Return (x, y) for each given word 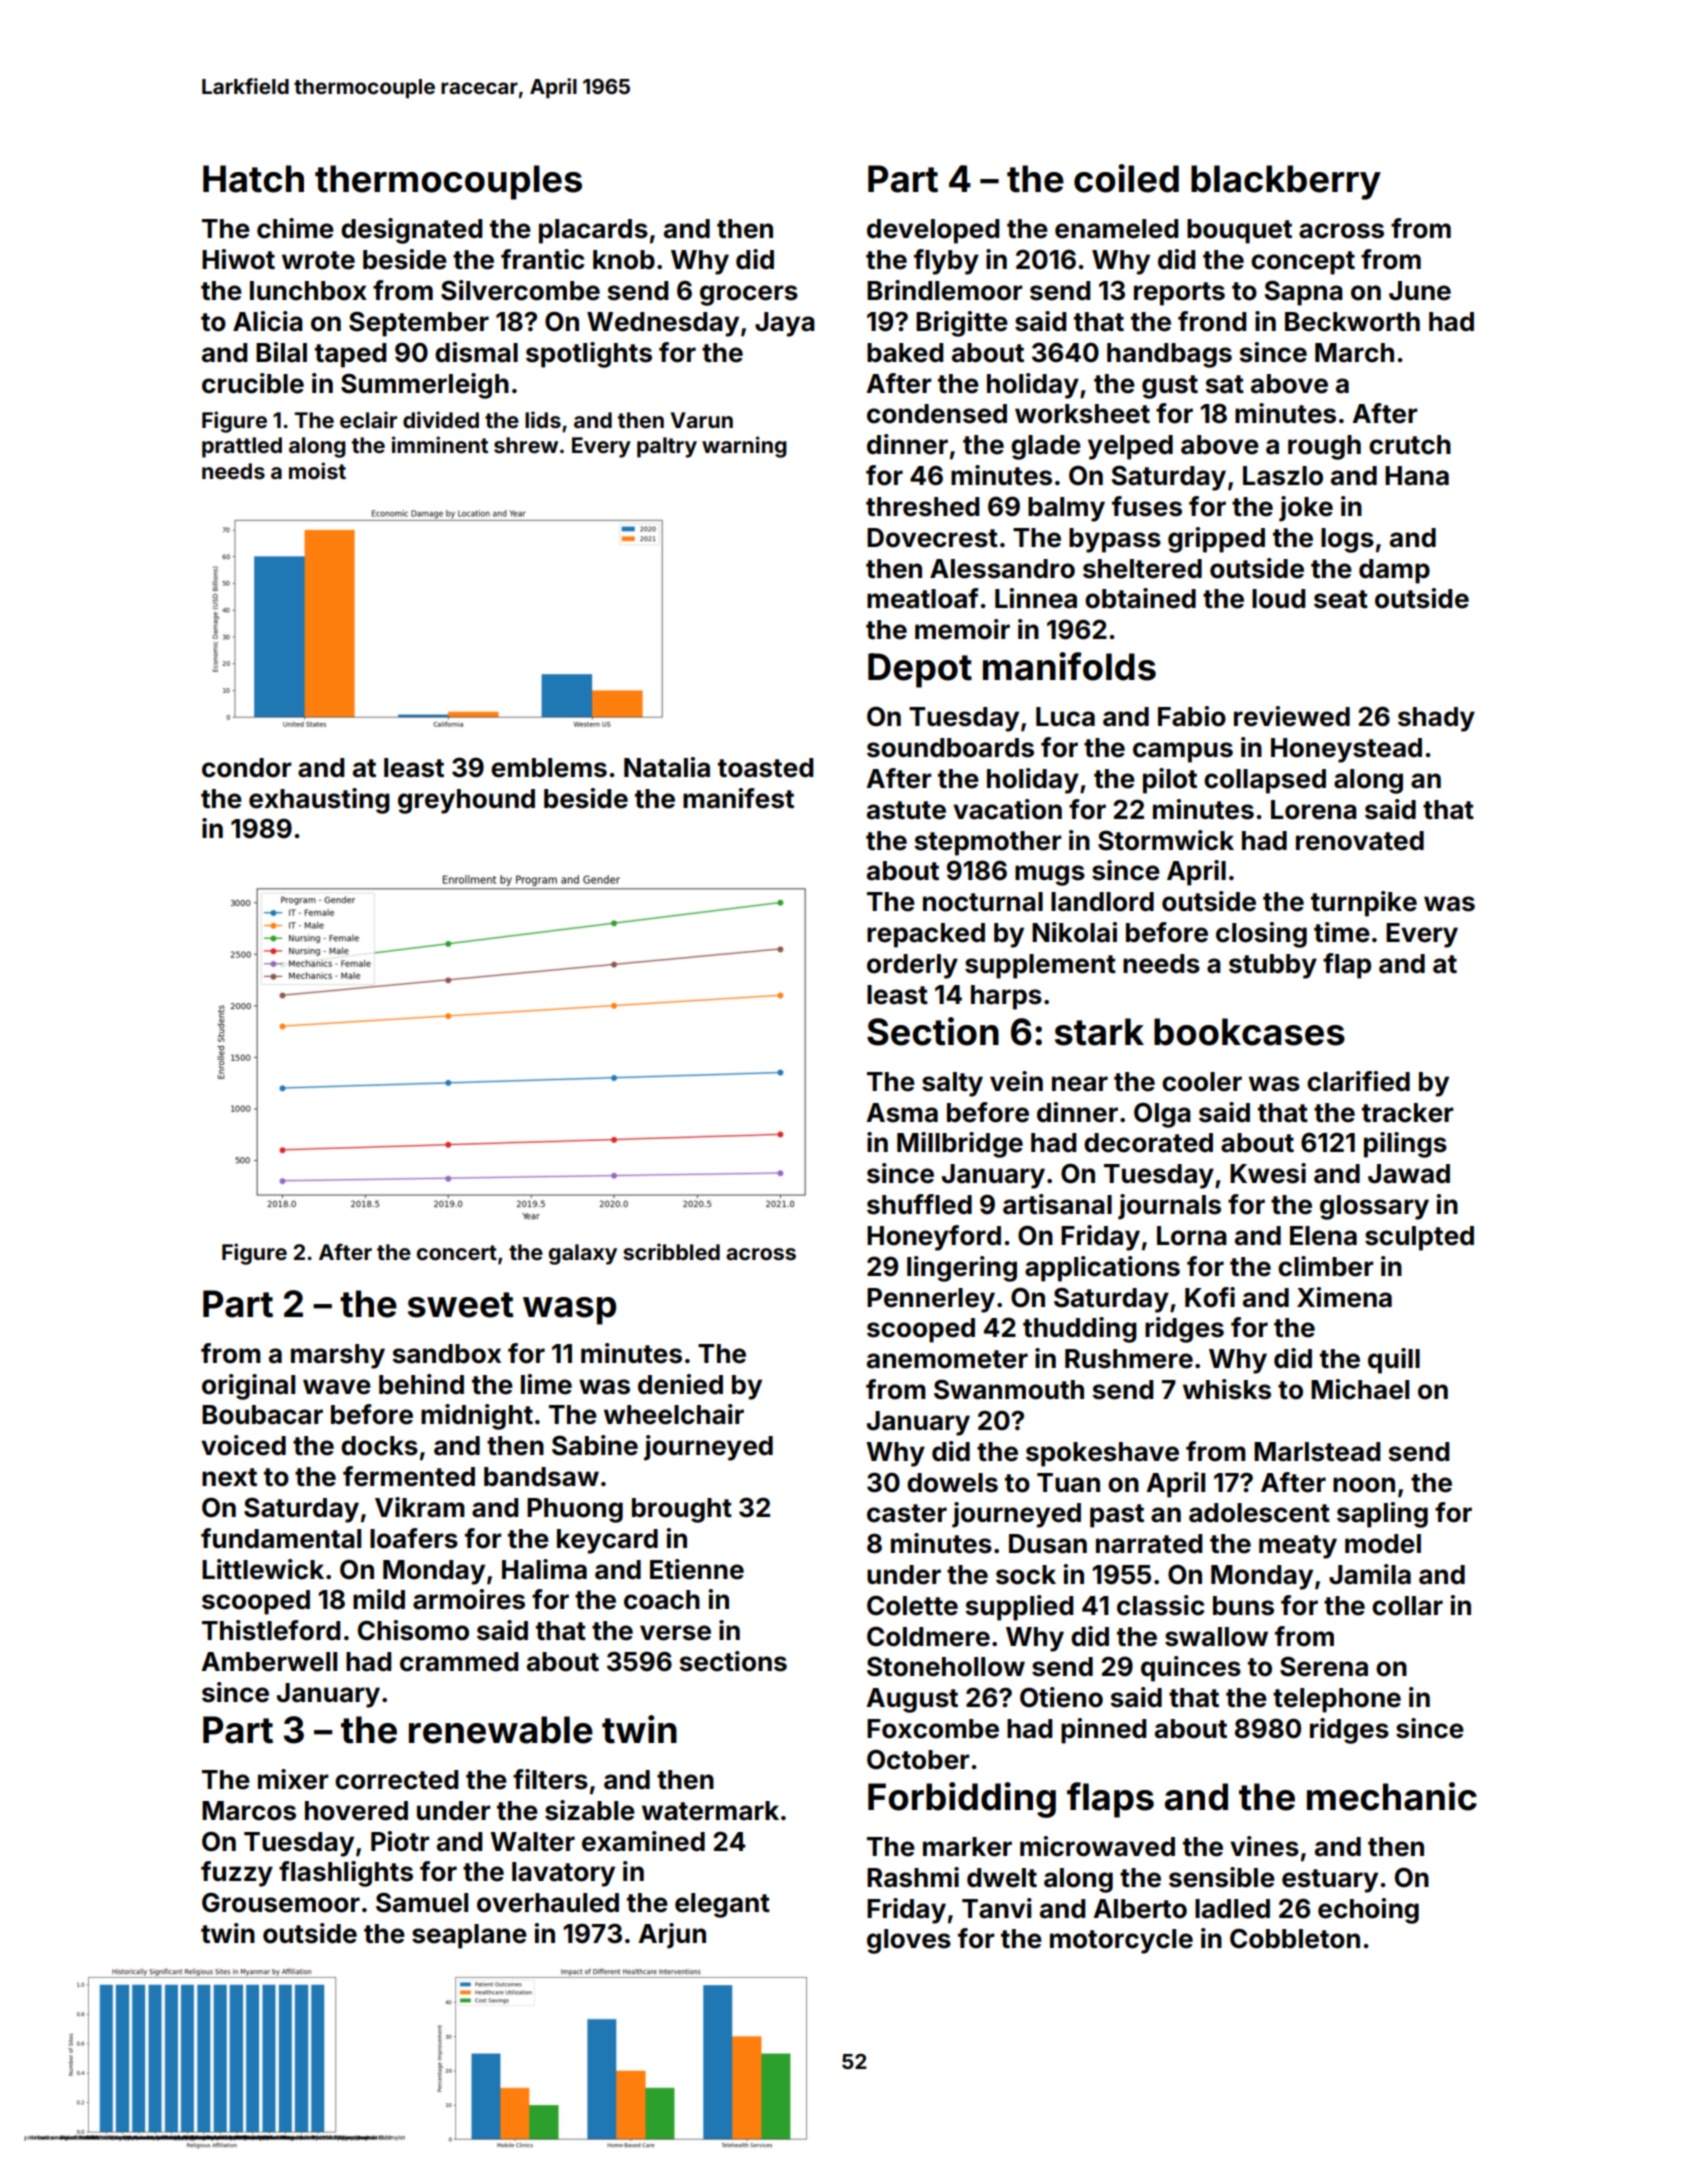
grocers (749, 295)
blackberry (1286, 182)
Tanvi (997, 1908)
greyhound (466, 801)
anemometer (947, 1359)
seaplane (469, 1936)
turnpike (1364, 904)
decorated (1148, 1143)
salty (952, 1084)
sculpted (1419, 1238)
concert (457, 1252)
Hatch (253, 179)
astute (906, 810)
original (248, 1387)
